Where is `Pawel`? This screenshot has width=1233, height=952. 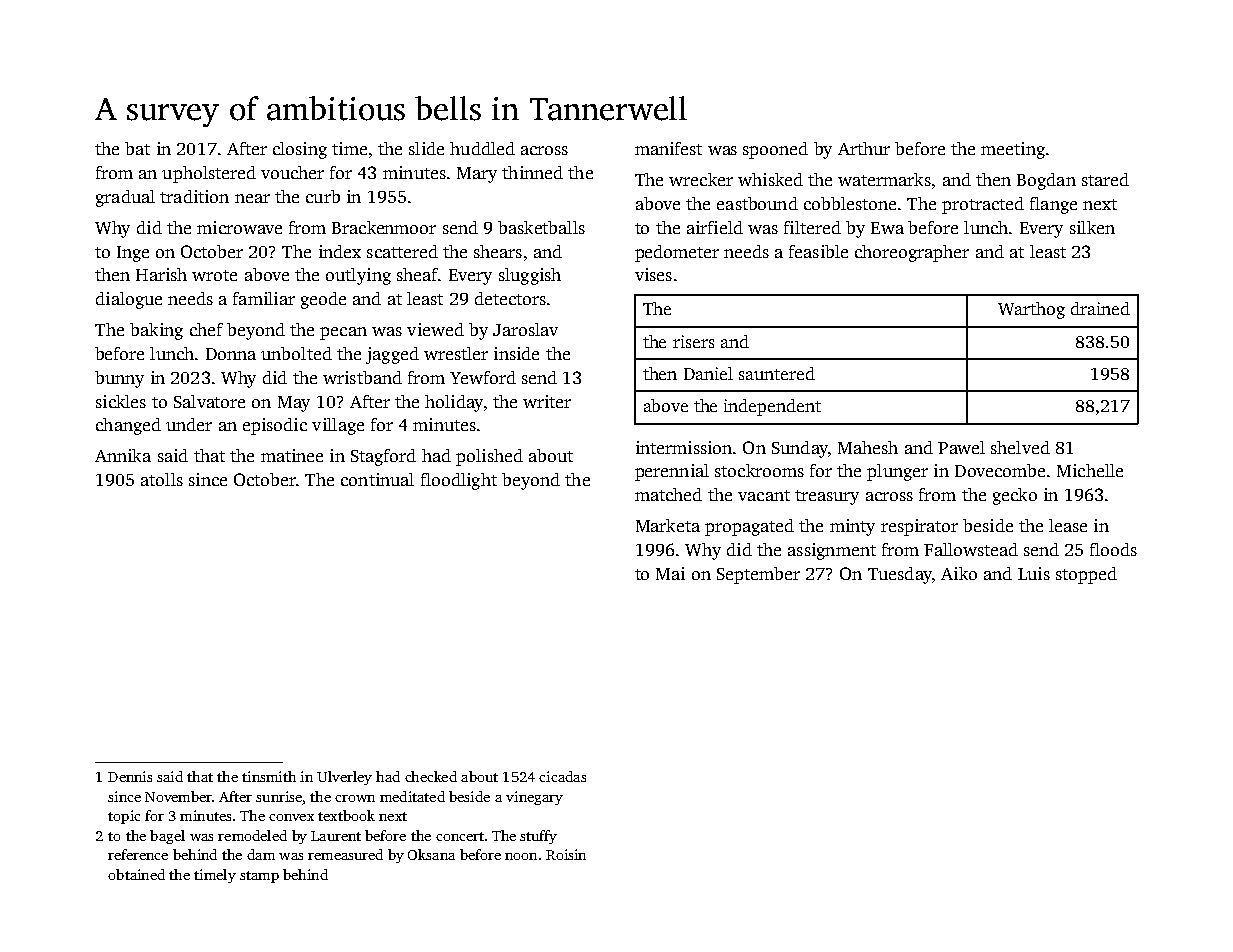
Pawel is located at coordinates (961, 447).
